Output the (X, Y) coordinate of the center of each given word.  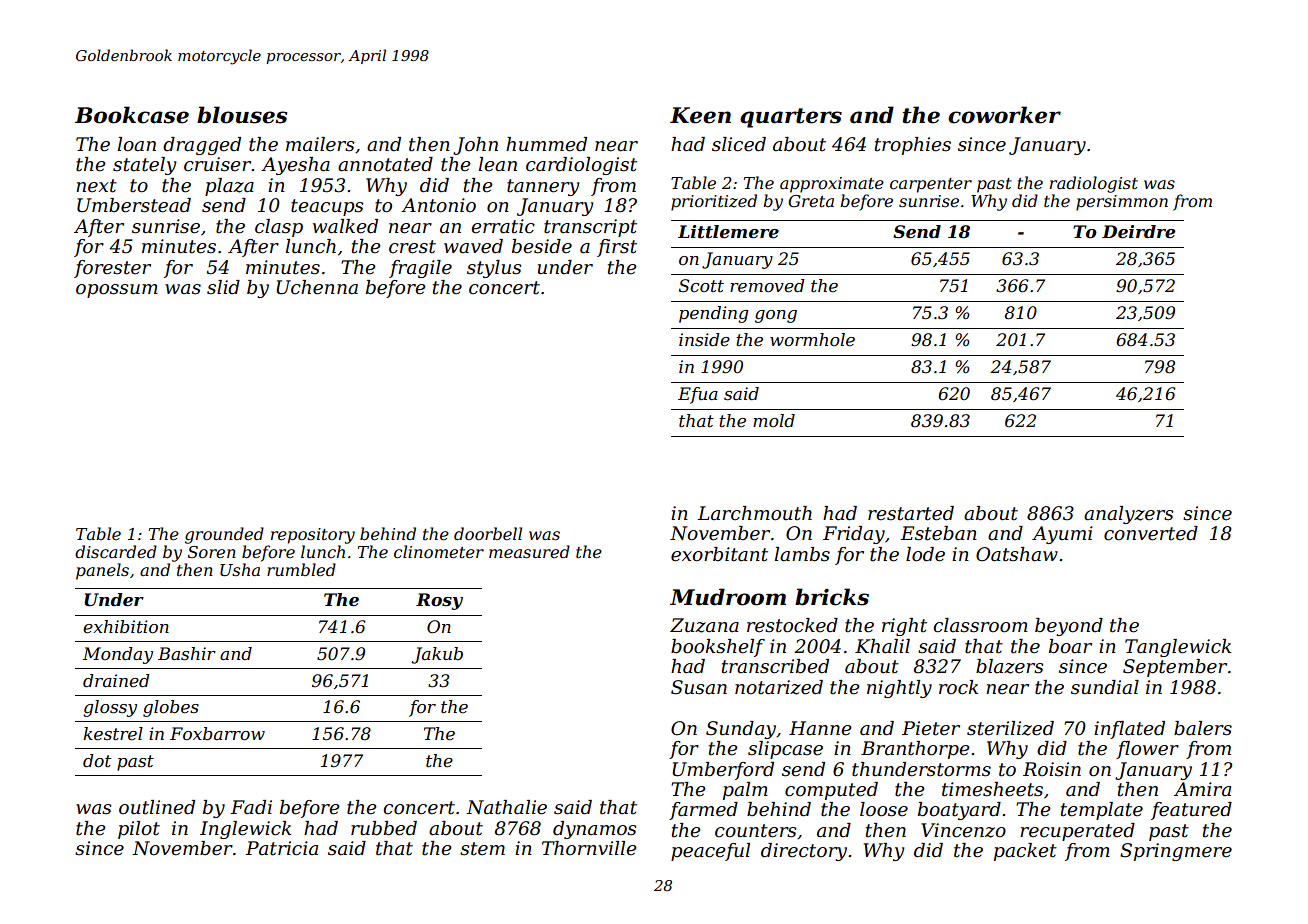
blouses (242, 115)
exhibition (126, 627)
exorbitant (719, 554)
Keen (700, 115)
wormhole (812, 340)
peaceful (710, 852)
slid (223, 287)
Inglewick (245, 830)
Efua (698, 395)
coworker (1004, 115)
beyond (1069, 627)
